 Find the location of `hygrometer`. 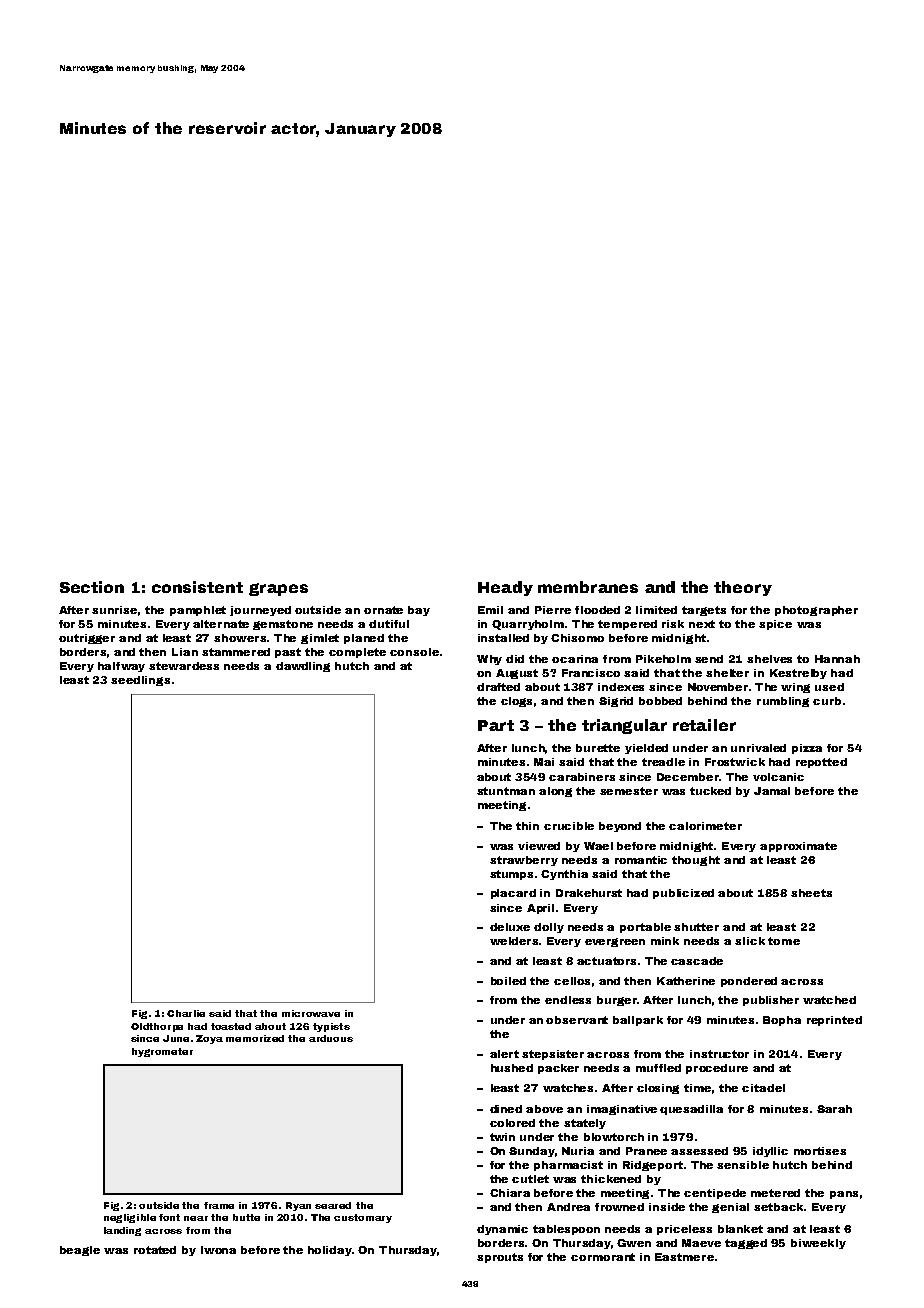

hygrometer is located at coordinates (162, 1052).
